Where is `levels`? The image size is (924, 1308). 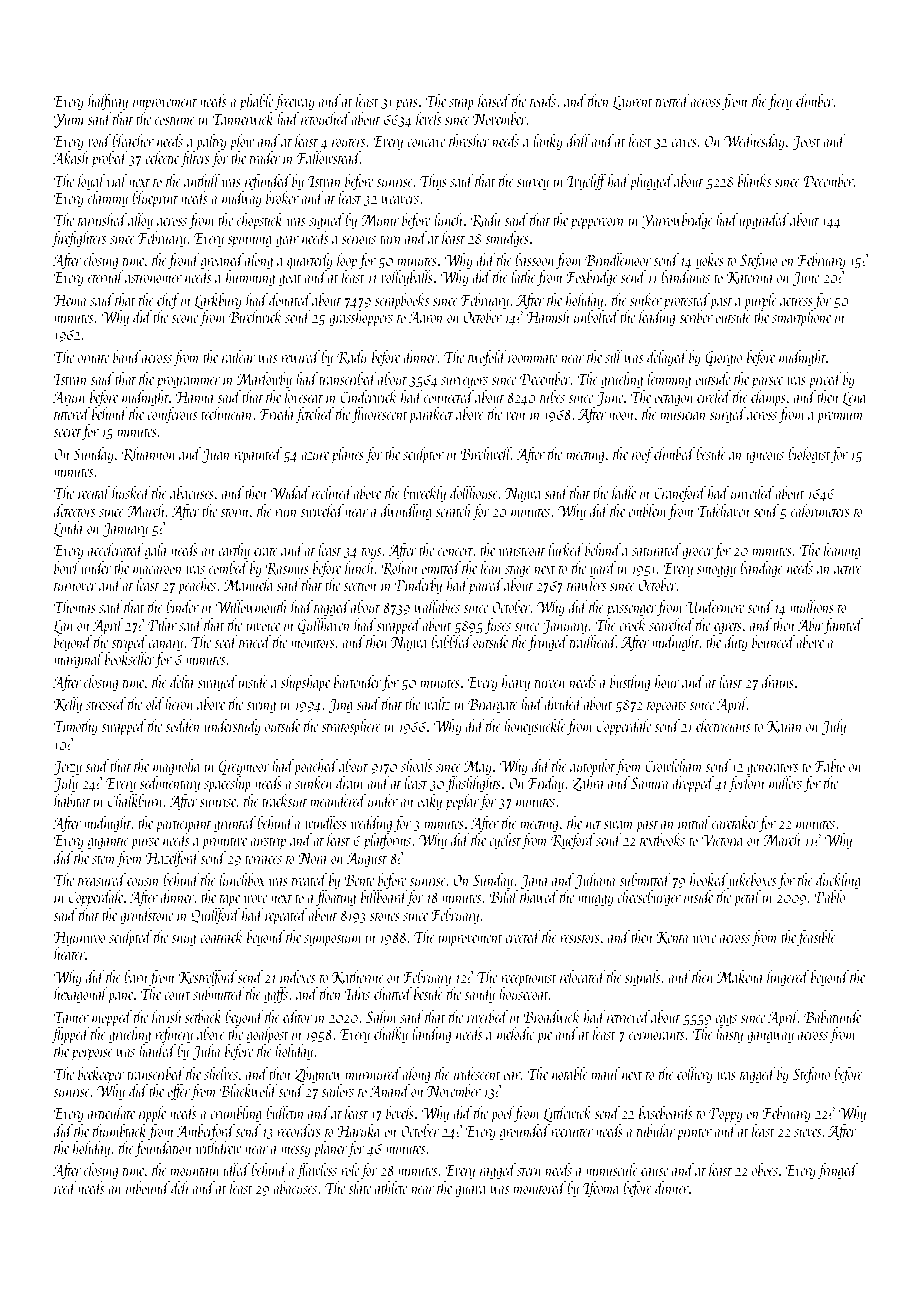 levels is located at coordinates (428, 118).
